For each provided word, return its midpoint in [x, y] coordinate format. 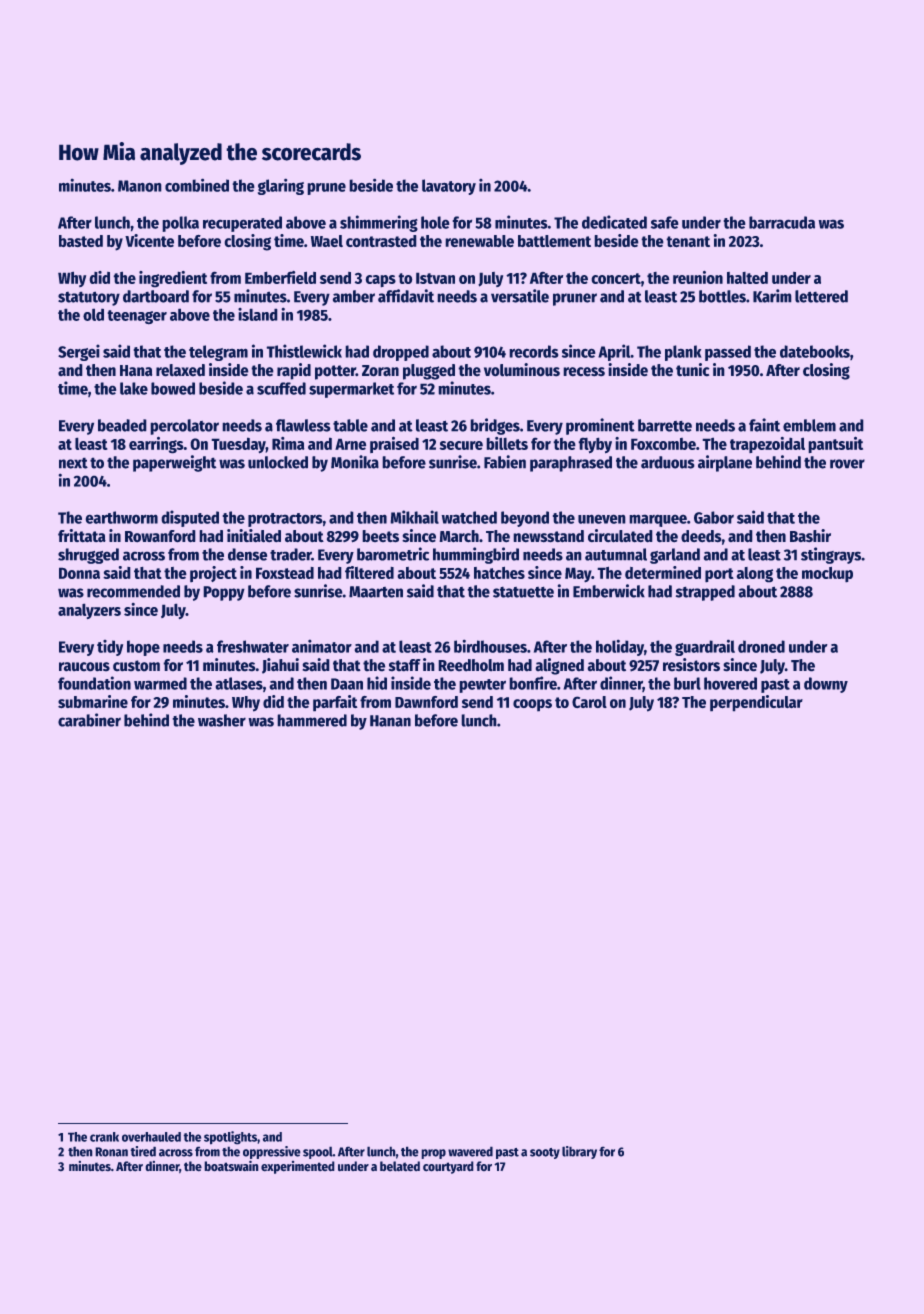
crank [104, 1137]
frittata [82, 535]
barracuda [782, 222]
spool [318, 1153]
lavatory [449, 187]
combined [197, 185]
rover [847, 464]
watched [469, 517]
